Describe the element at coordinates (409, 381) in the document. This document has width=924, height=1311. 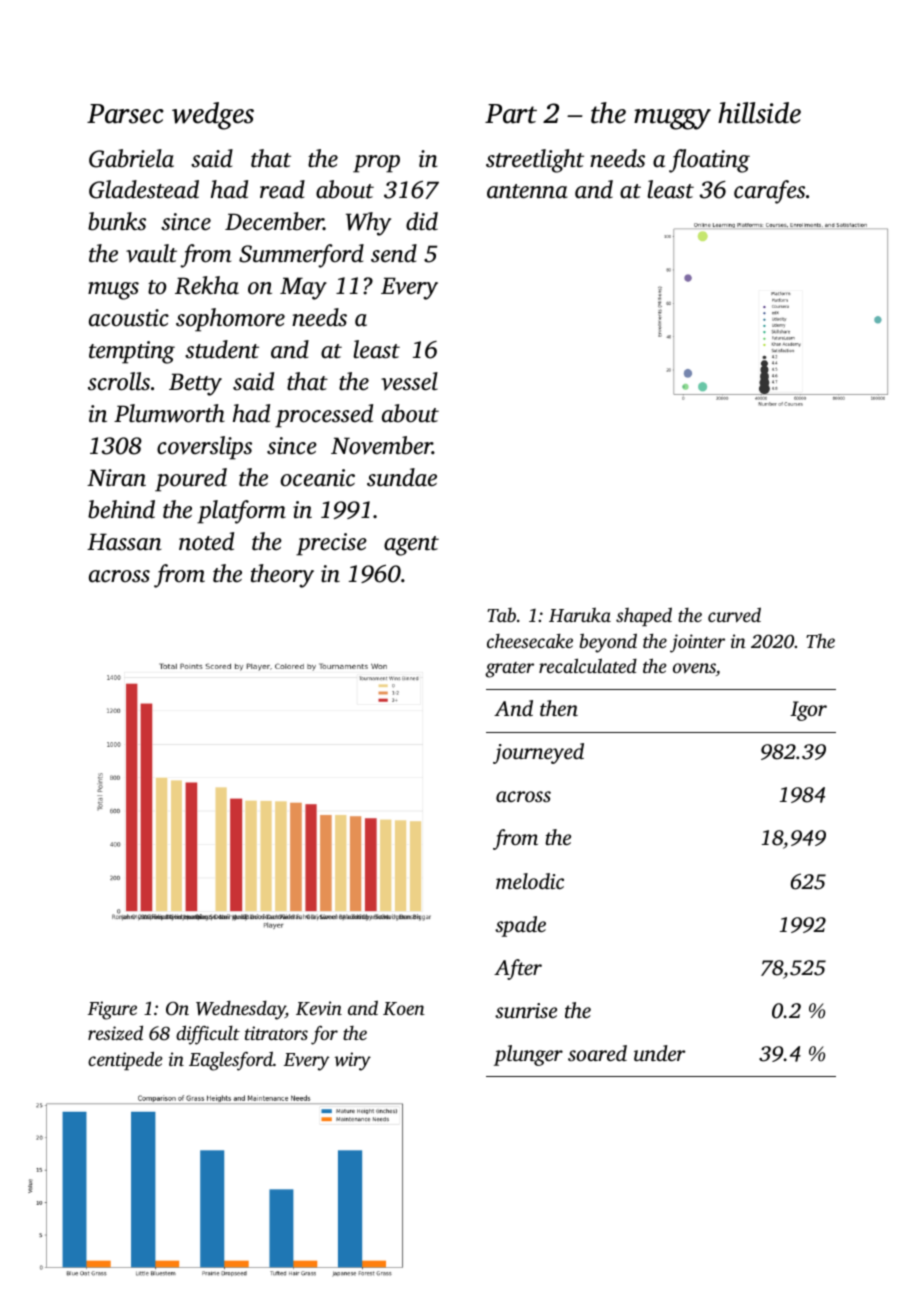
I see `vessel` at that location.
